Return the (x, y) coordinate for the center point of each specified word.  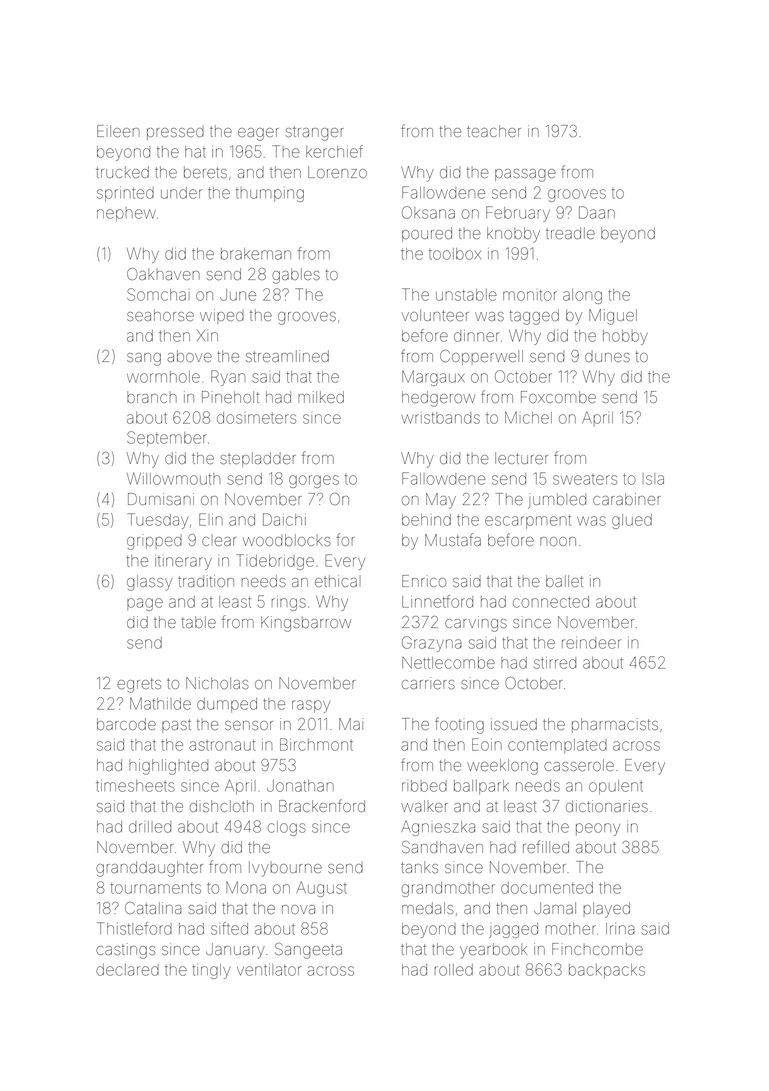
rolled (454, 970)
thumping (270, 194)
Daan (597, 212)
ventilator (269, 970)
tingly (211, 971)
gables (296, 276)
